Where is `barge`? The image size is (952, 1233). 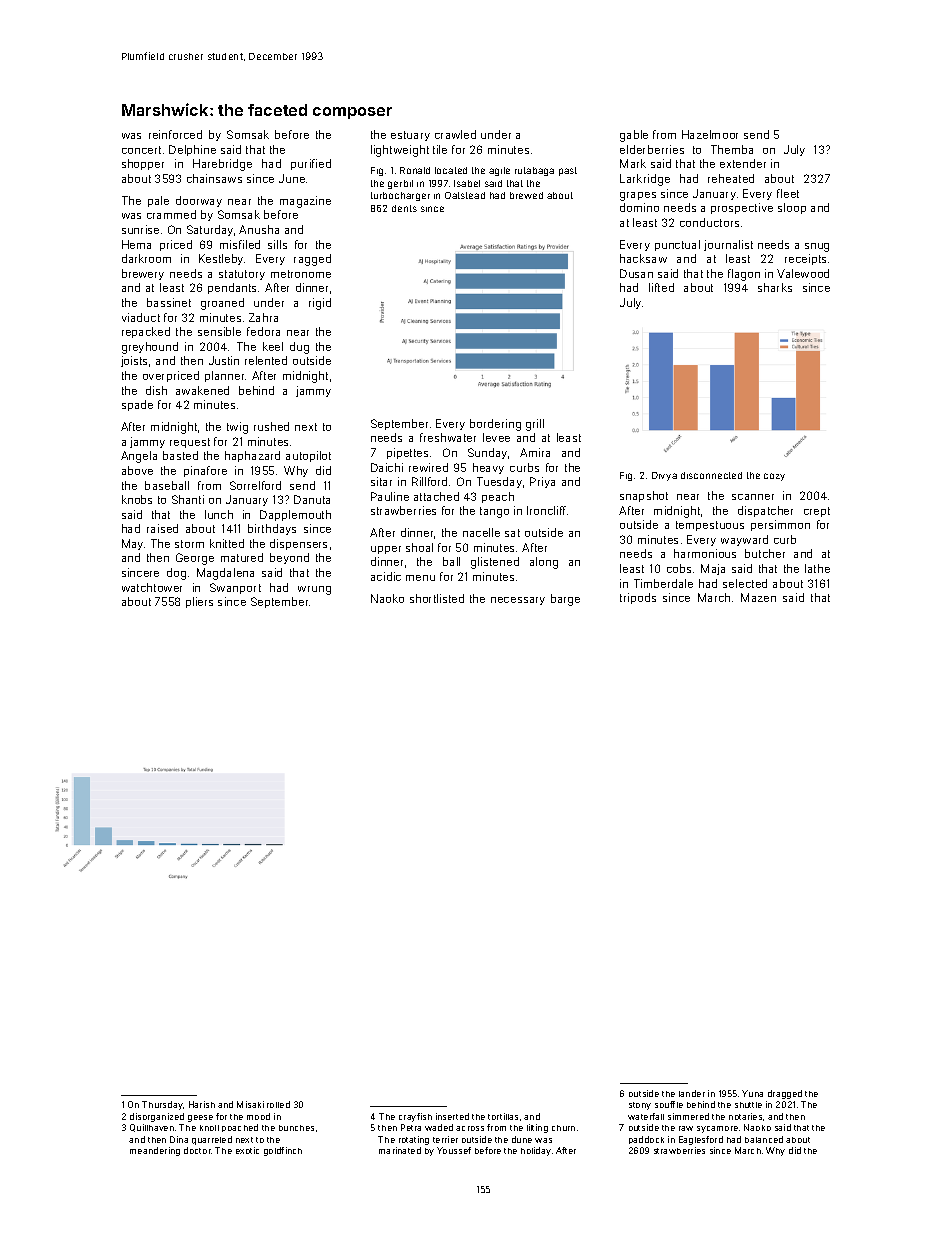 barge is located at coordinates (565, 600).
